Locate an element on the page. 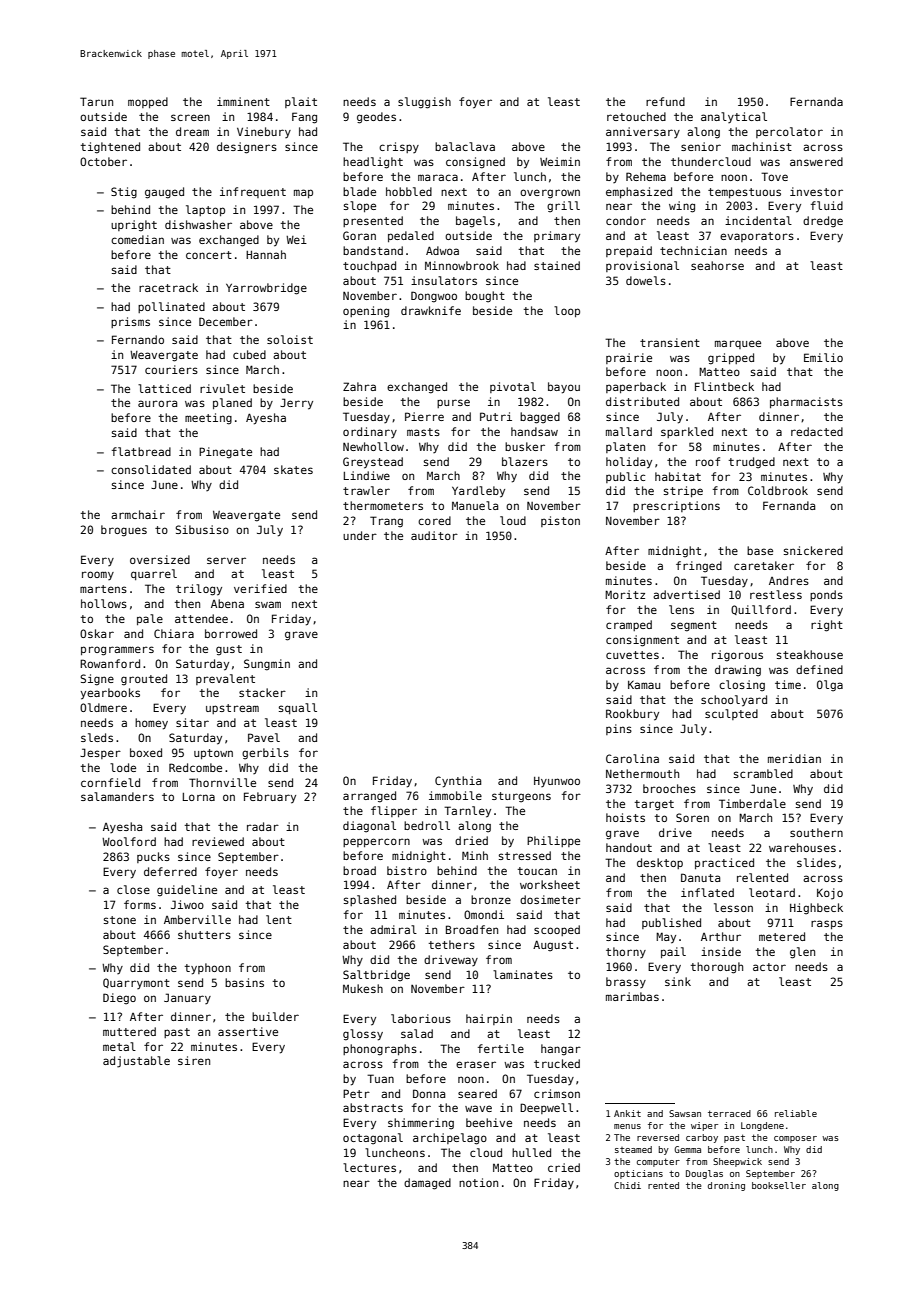 This page has width=924, height=1308. plait is located at coordinates (301, 102).
